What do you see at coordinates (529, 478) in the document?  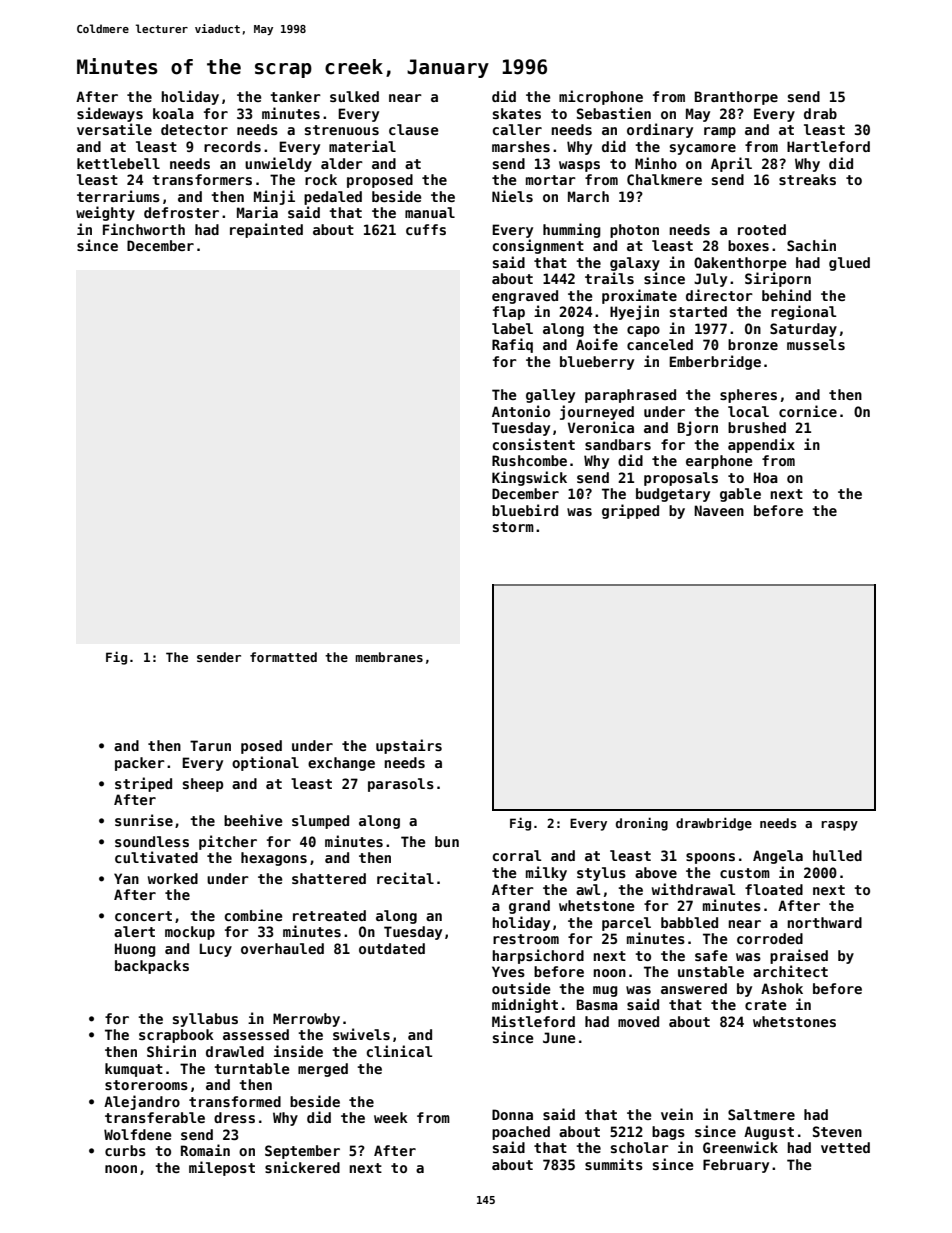 I see `Kingswick` at bounding box center [529, 478].
